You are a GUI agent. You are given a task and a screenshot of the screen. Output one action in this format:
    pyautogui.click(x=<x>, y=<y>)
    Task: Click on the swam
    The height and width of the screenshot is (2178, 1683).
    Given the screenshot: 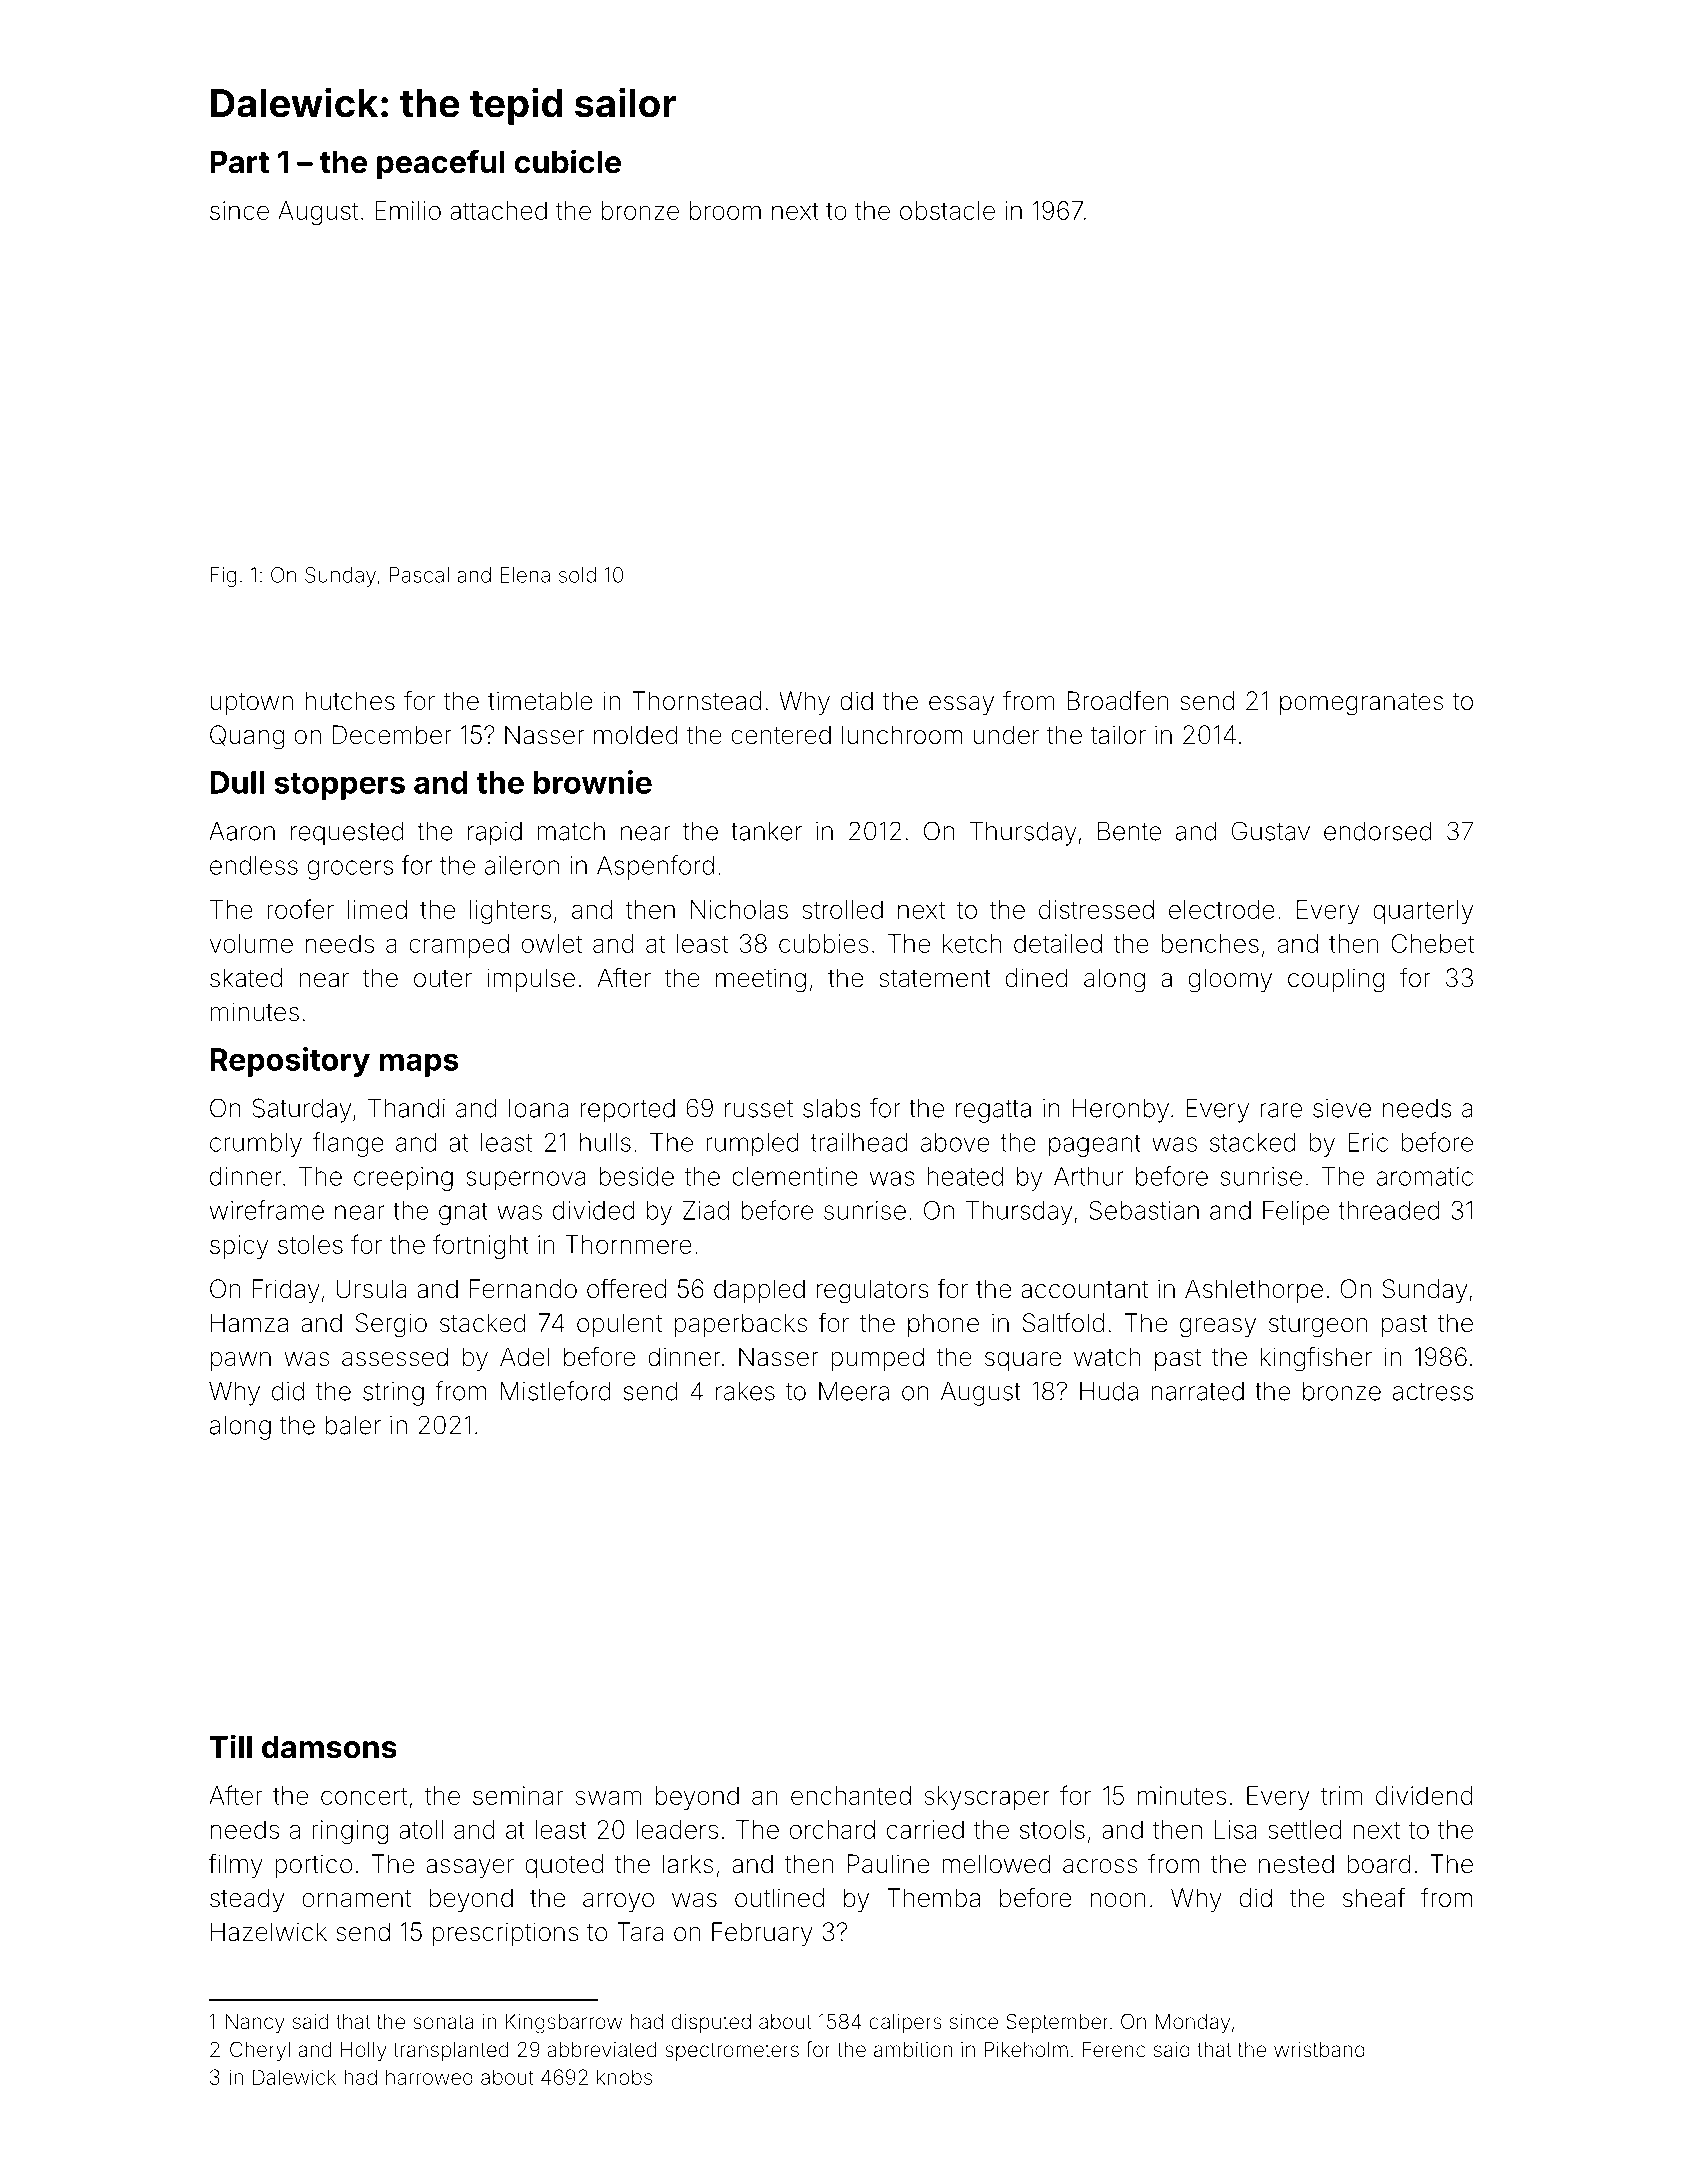 What is the action you would take?
    pyautogui.click(x=608, y=1797)
